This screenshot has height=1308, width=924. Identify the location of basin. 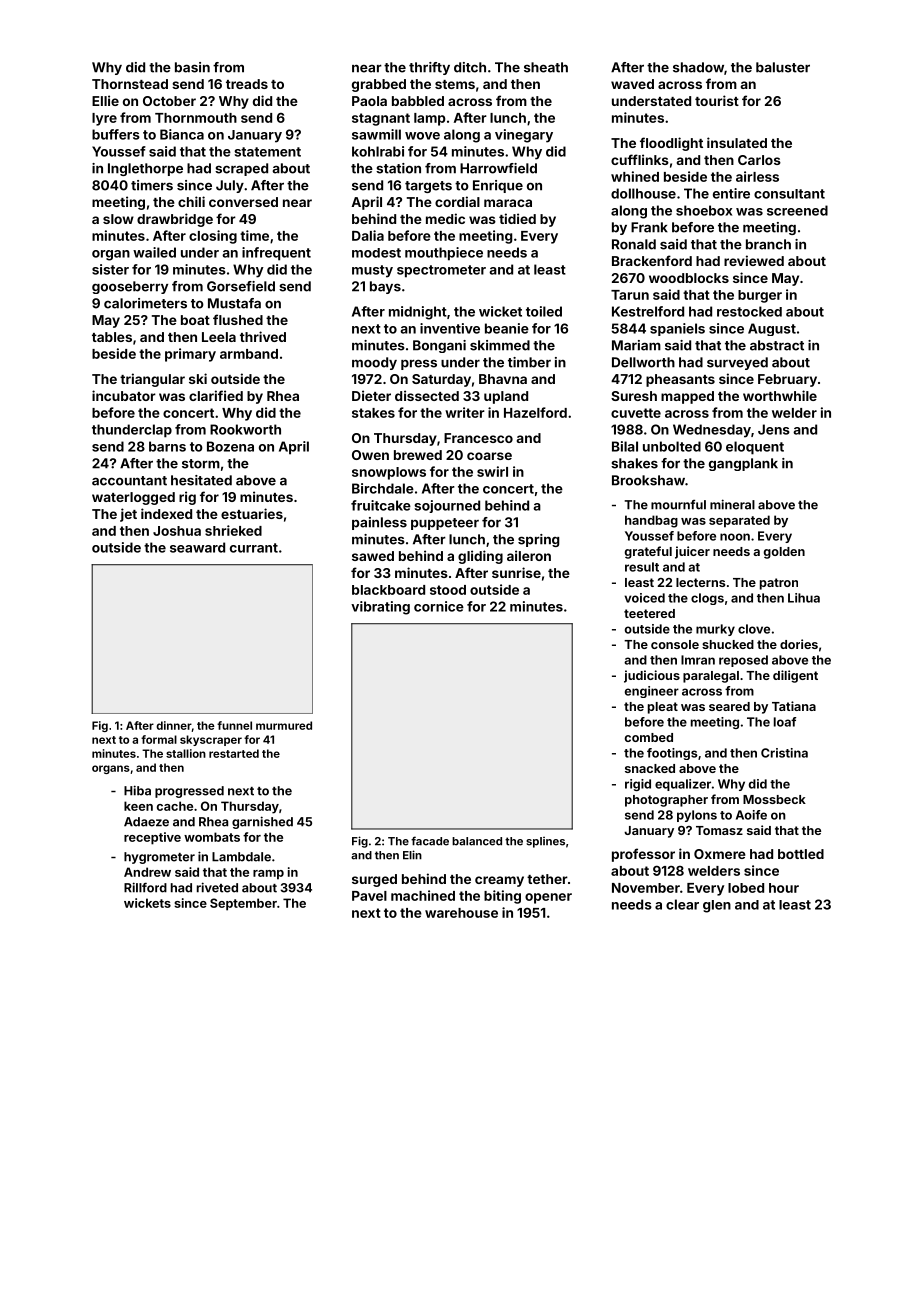
(192, 67).
